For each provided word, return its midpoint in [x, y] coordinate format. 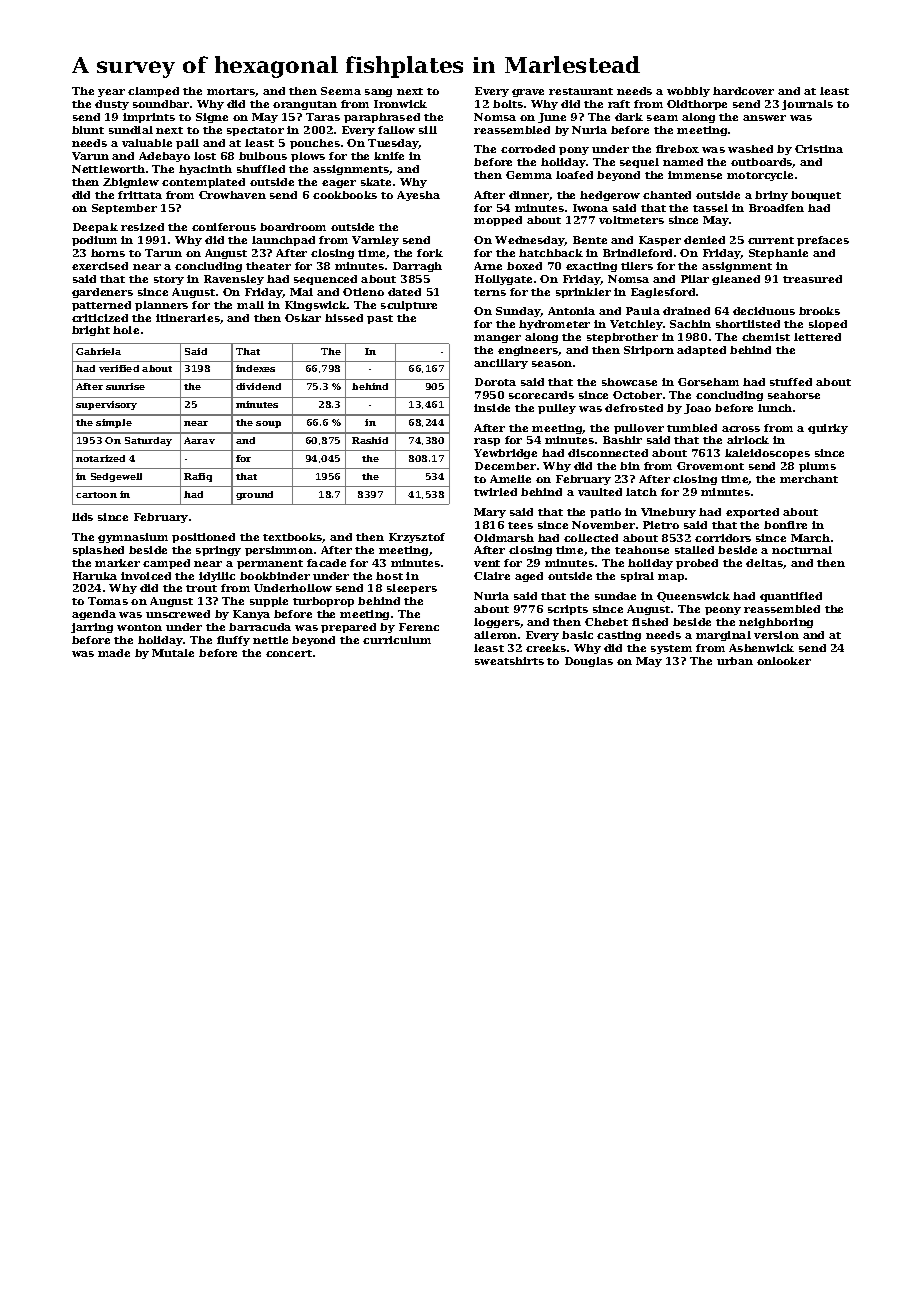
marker [117, 563]
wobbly [688, 92]
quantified [791, 597]
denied [704, 240]
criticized [100, 318]
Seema [341, 91]
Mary [490, 513]
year [111, 93]
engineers [528, 351]
